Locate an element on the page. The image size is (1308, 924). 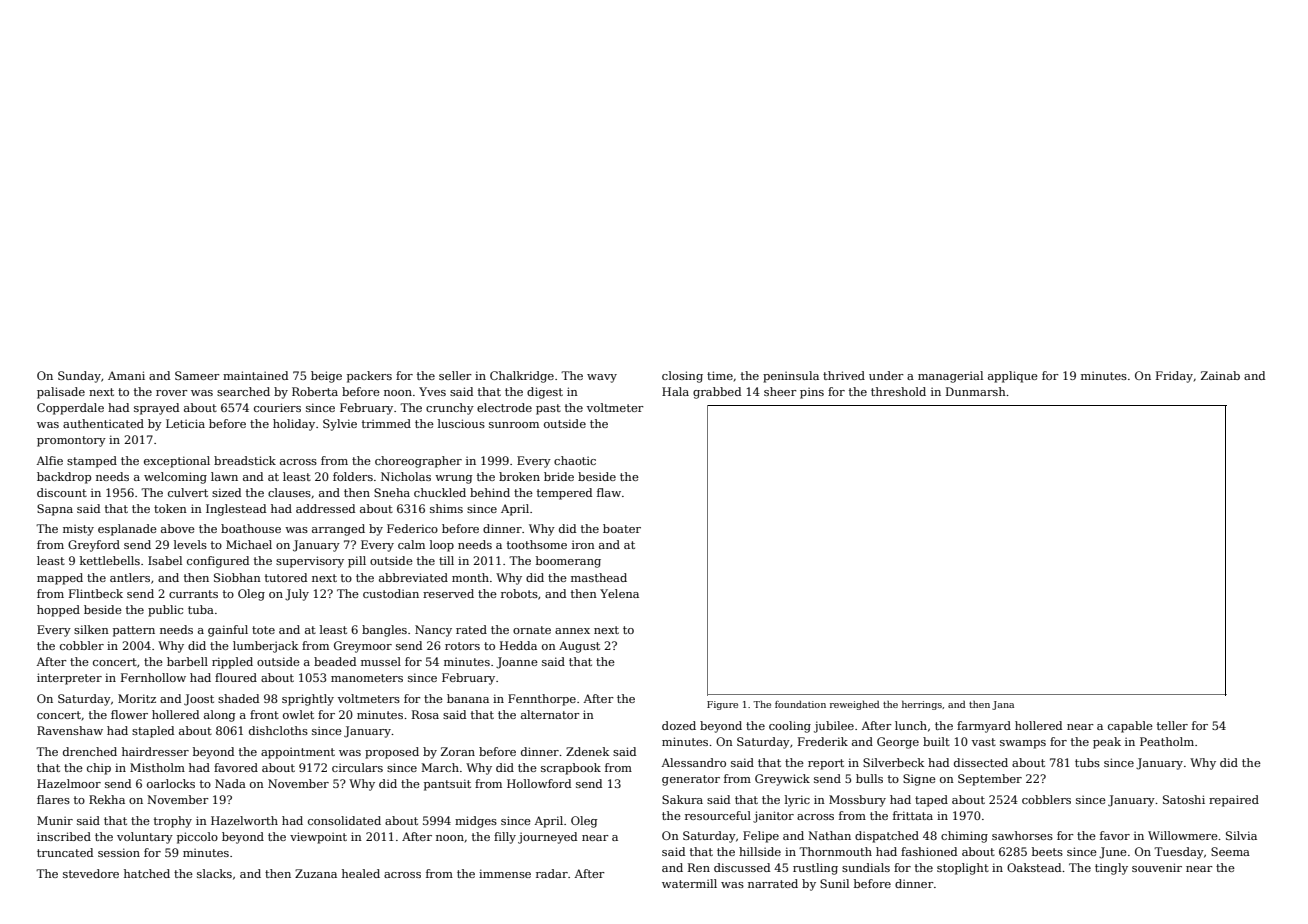
Ravenshaw is located at coordinates (70, 730).
